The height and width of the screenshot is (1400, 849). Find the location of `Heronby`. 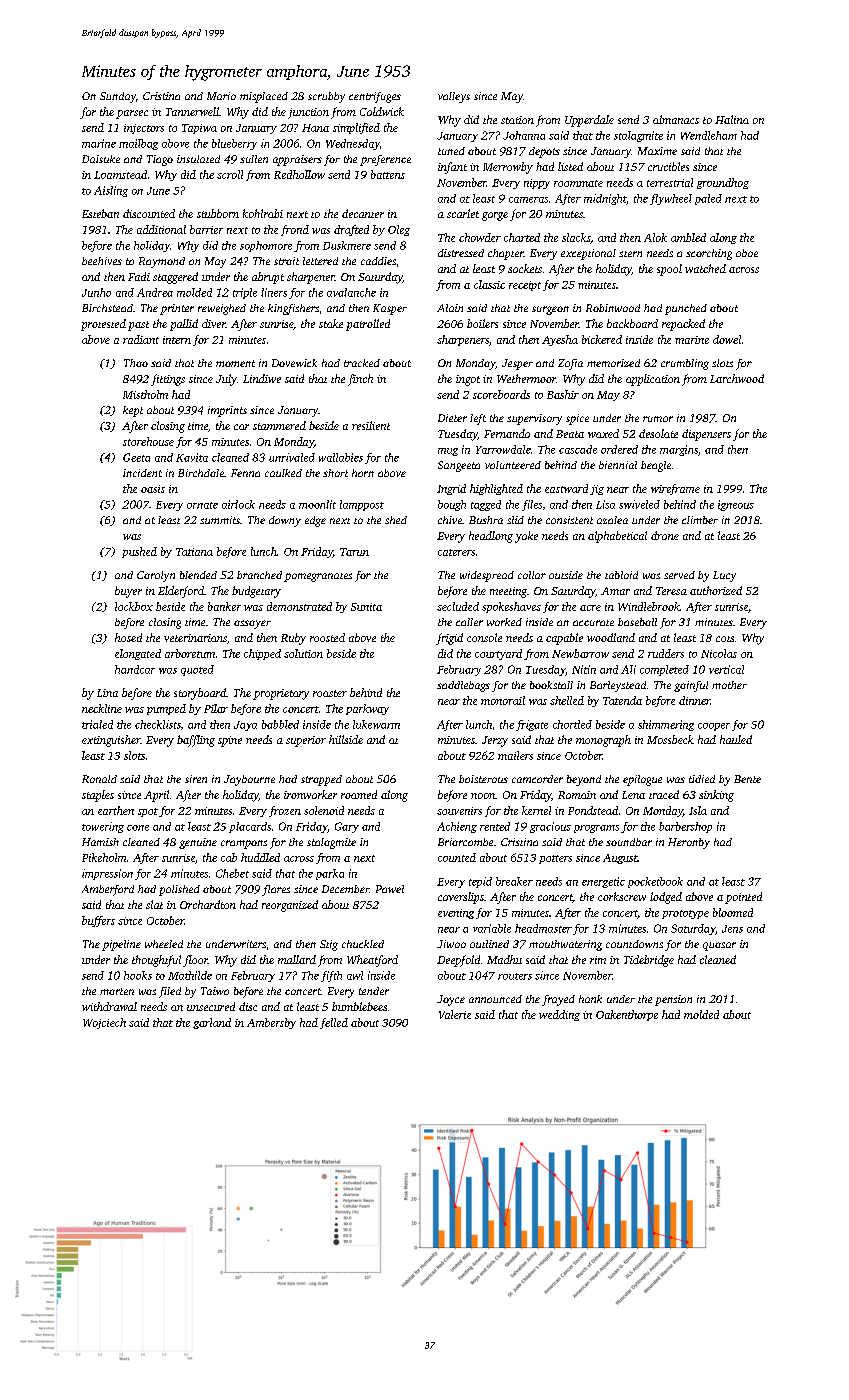

Heronby is located at coordinates (689, 843).
